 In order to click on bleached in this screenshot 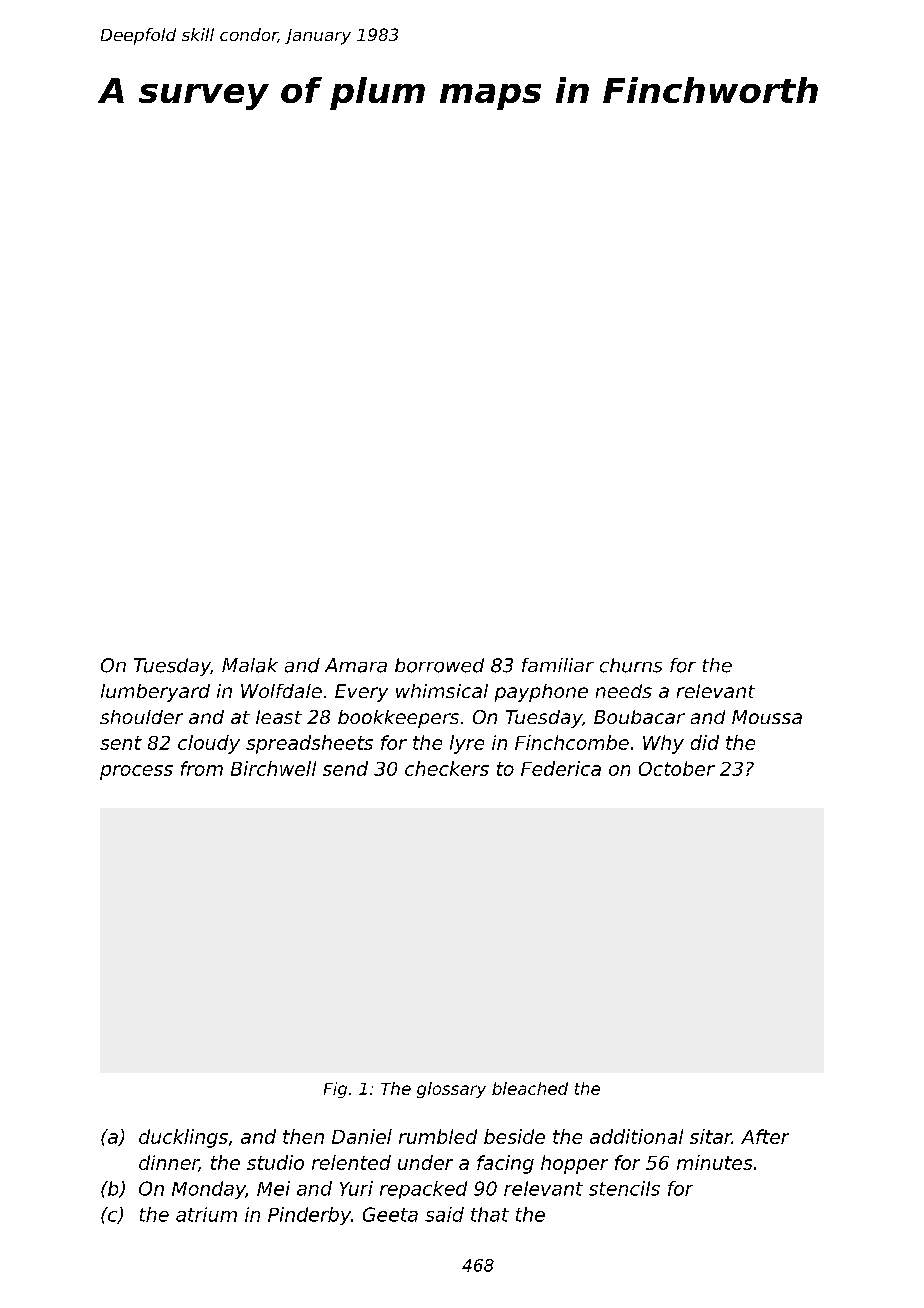, I will do `click(530, 1088)`.
